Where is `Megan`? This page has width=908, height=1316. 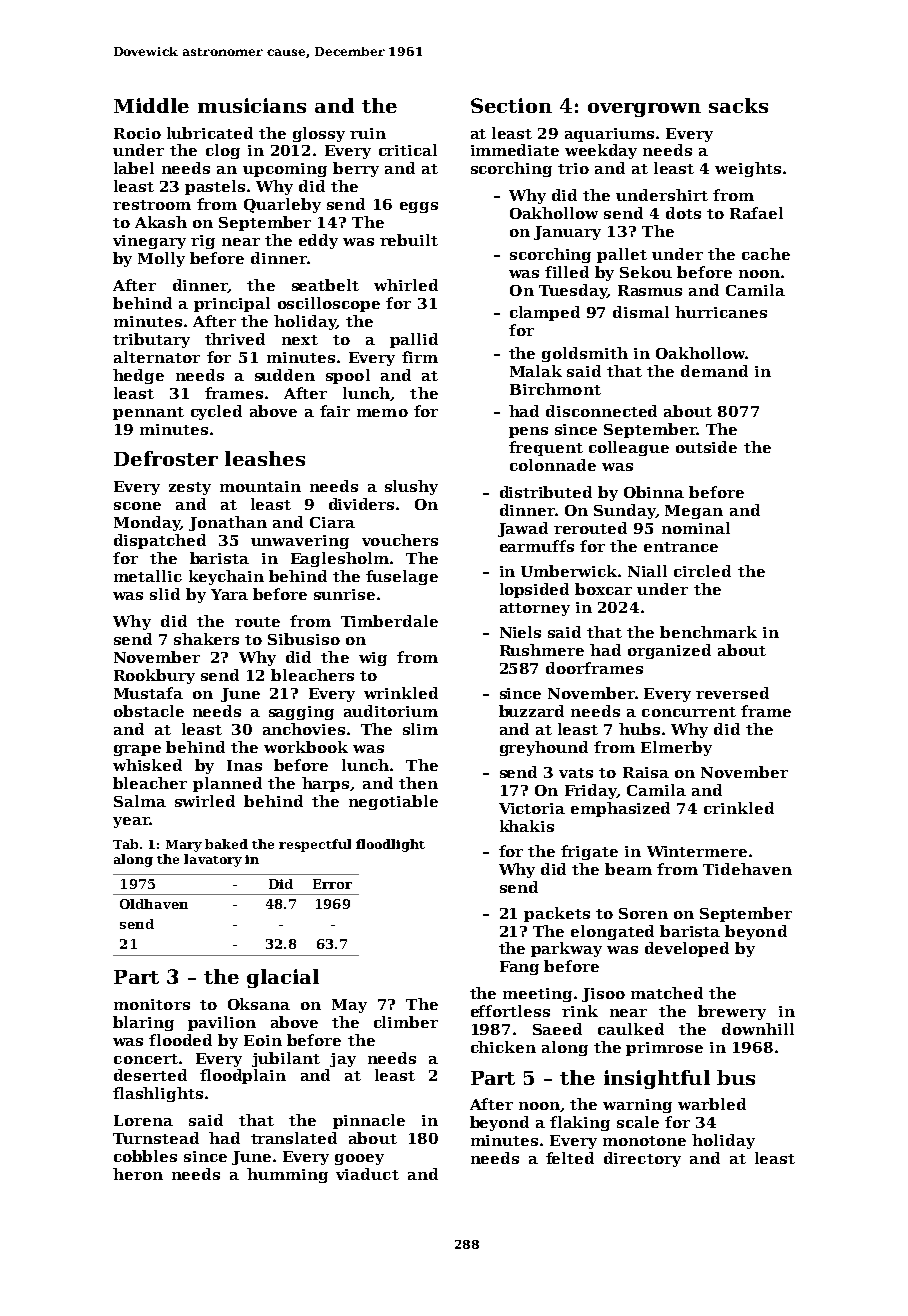 Megan is located at coordinates (694, 512).
